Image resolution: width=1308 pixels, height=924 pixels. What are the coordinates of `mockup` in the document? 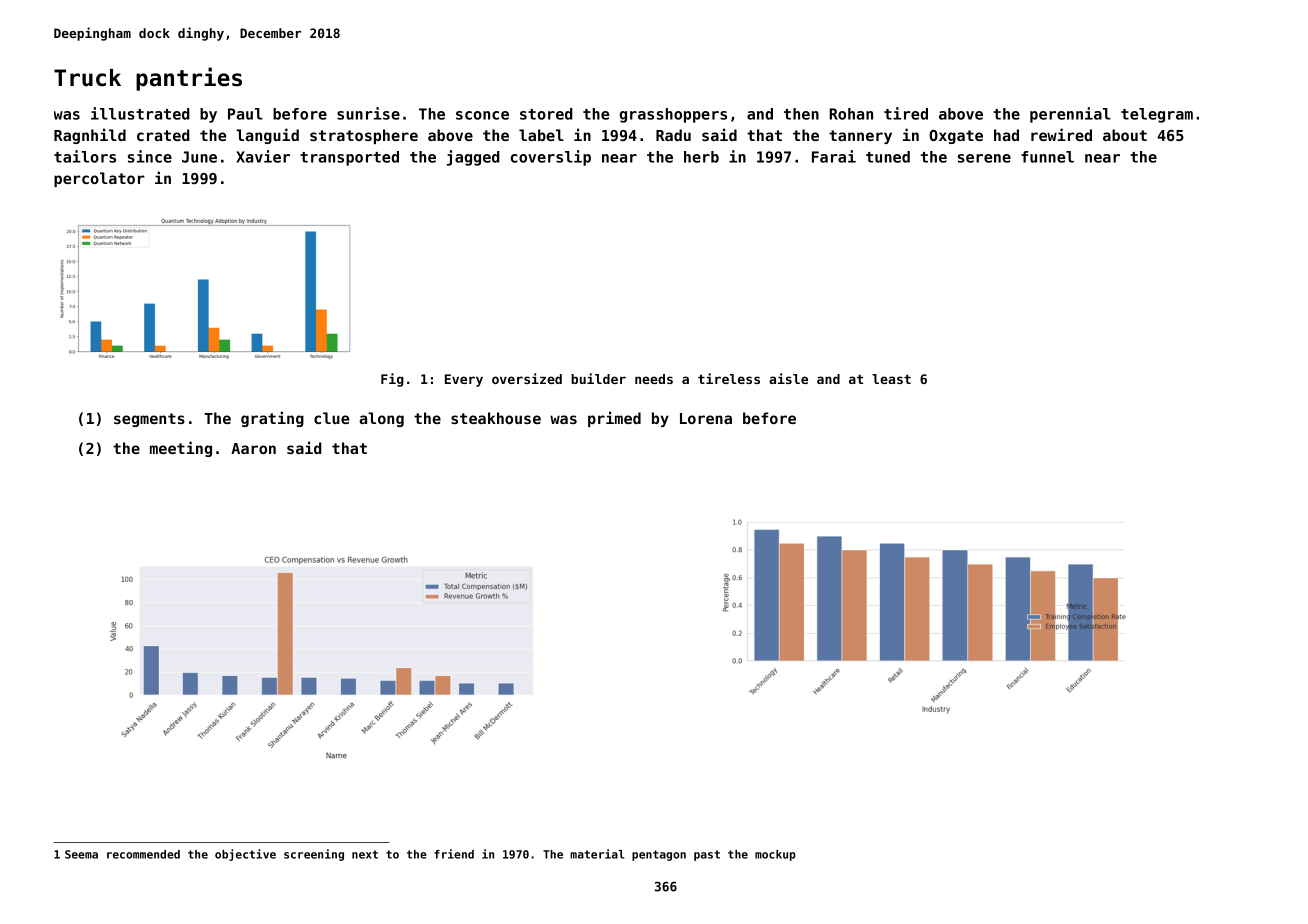 It's located at (775, 855).
